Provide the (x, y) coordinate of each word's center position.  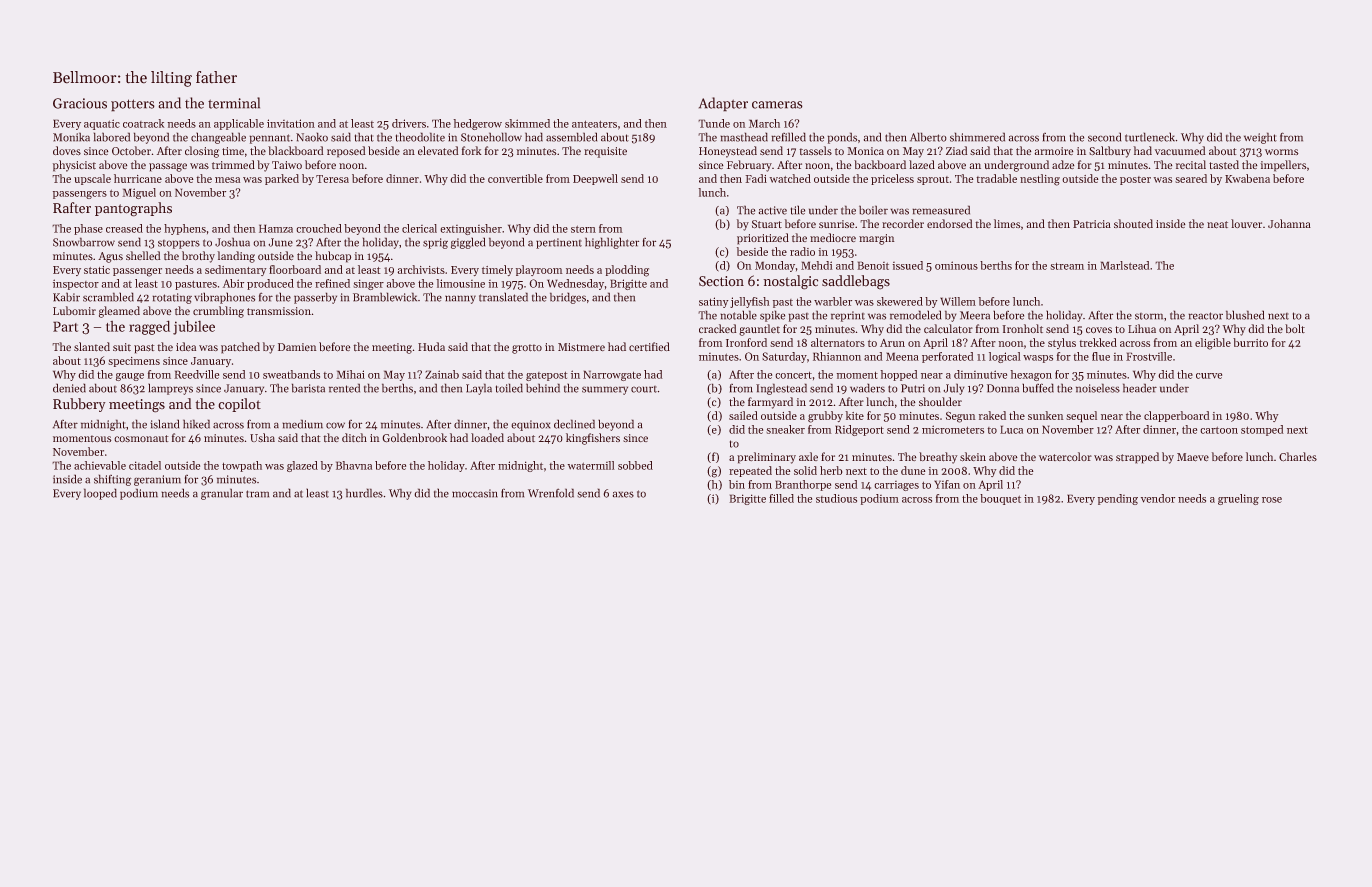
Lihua (1142, 328)
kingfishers (593, 439)
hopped (899, 375)
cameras (777, 105)
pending (1118, 499)
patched (240, 348)
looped (100, 494)
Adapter (723, 104)
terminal (234, 103)
